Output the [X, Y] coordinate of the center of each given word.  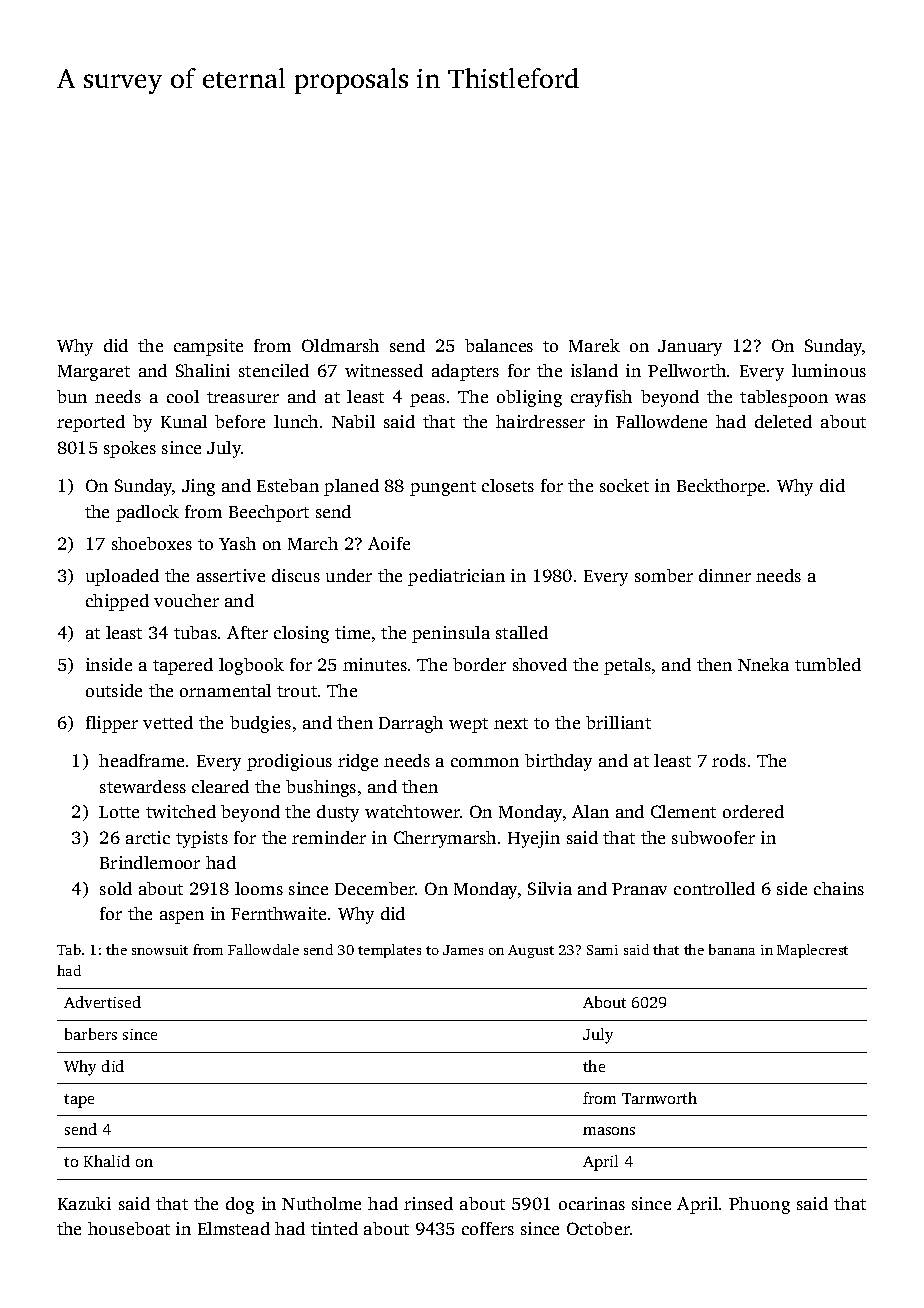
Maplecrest [812, 951]
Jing [198, 487]
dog [240, 1205]
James [463, 950]
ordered [753, 811]
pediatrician [456, 577]
